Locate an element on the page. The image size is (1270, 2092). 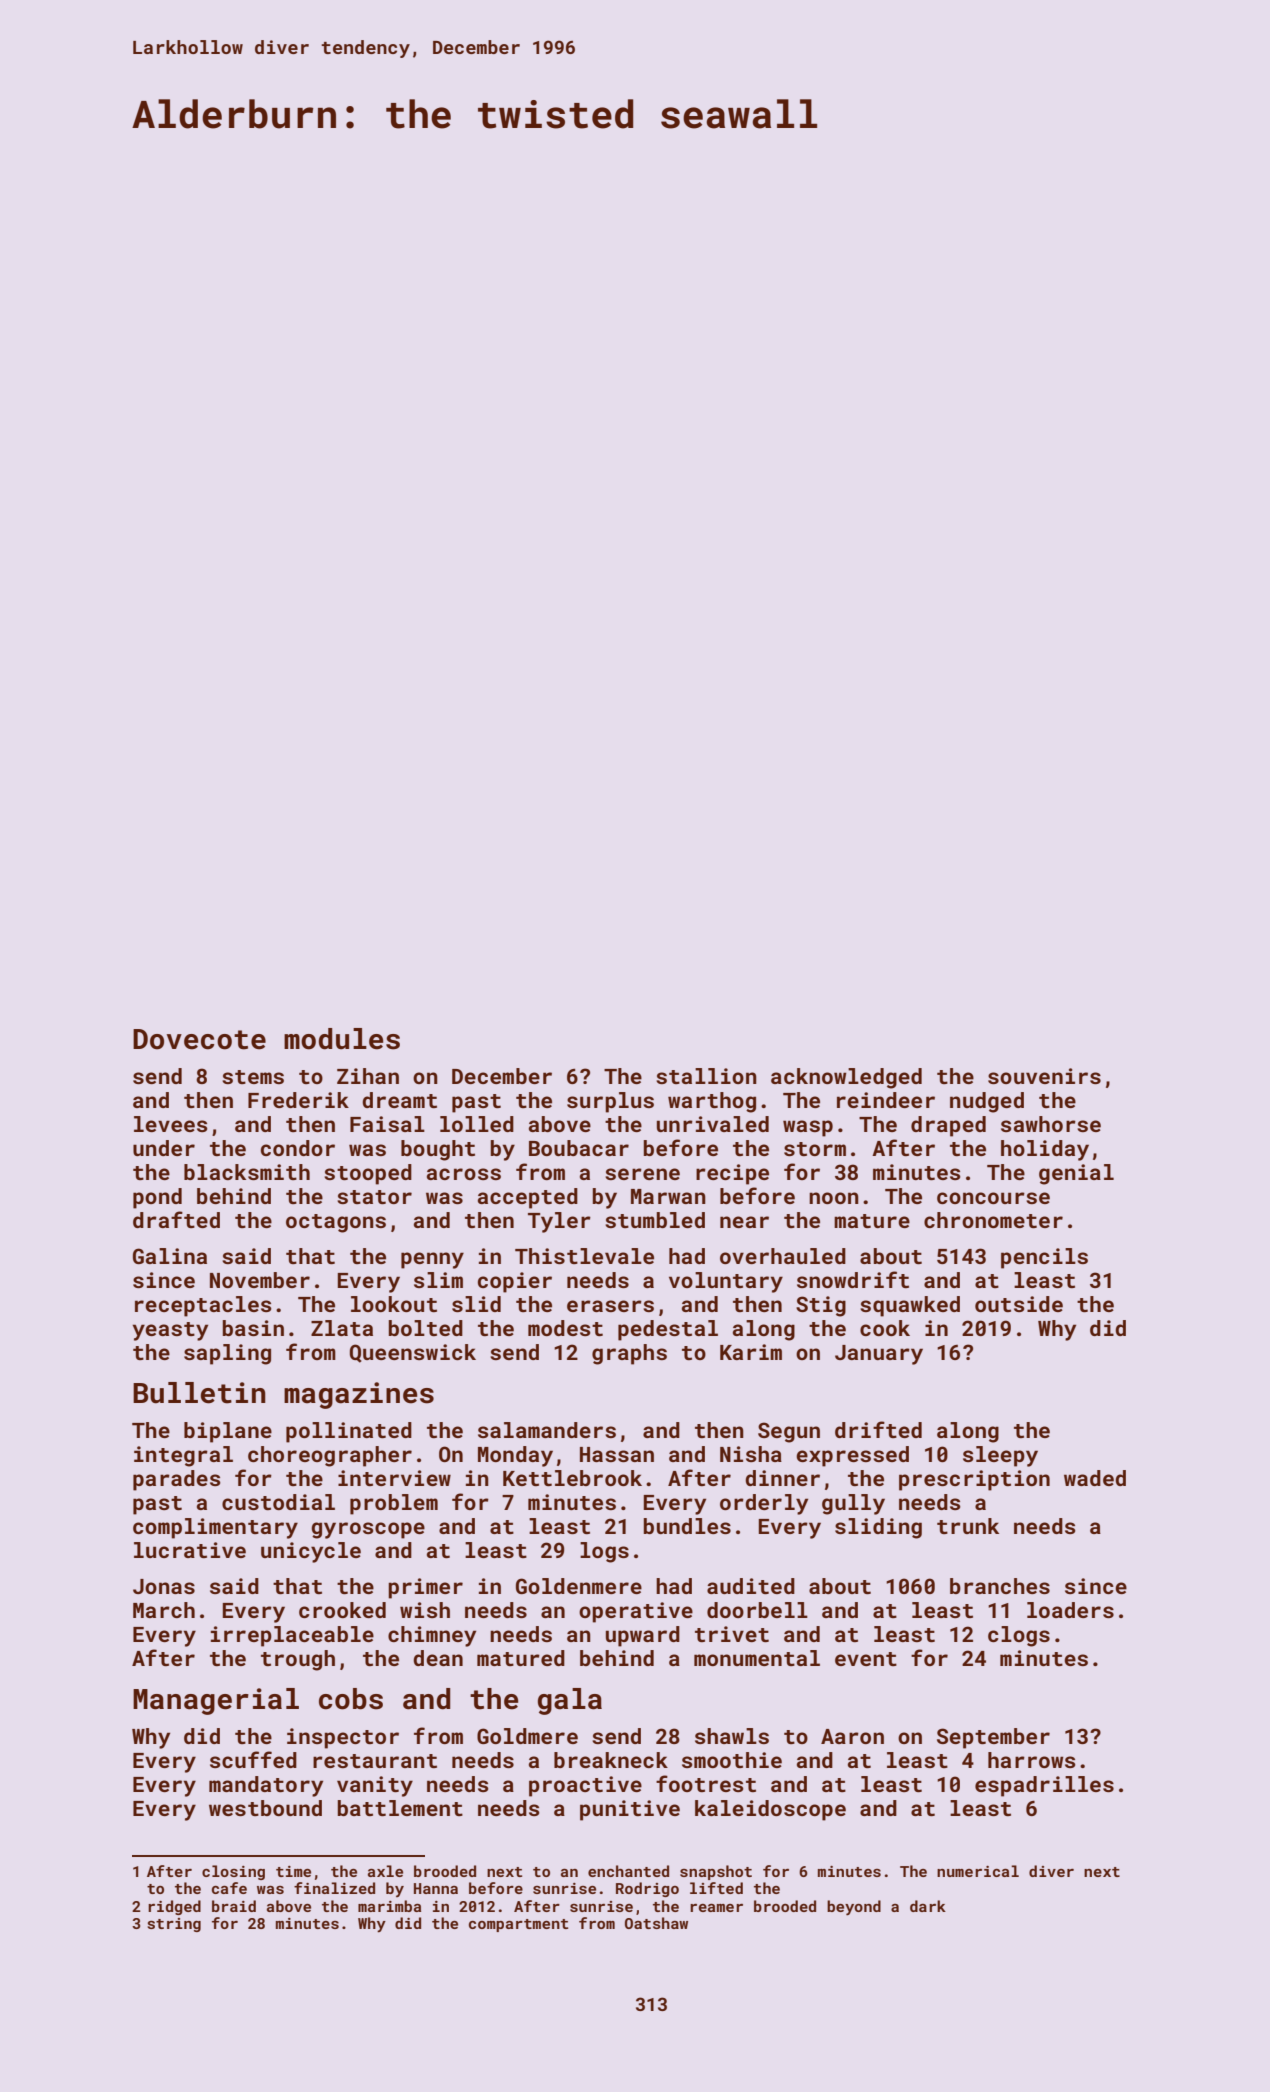
cafe is located at coordinates (229, 1888).
